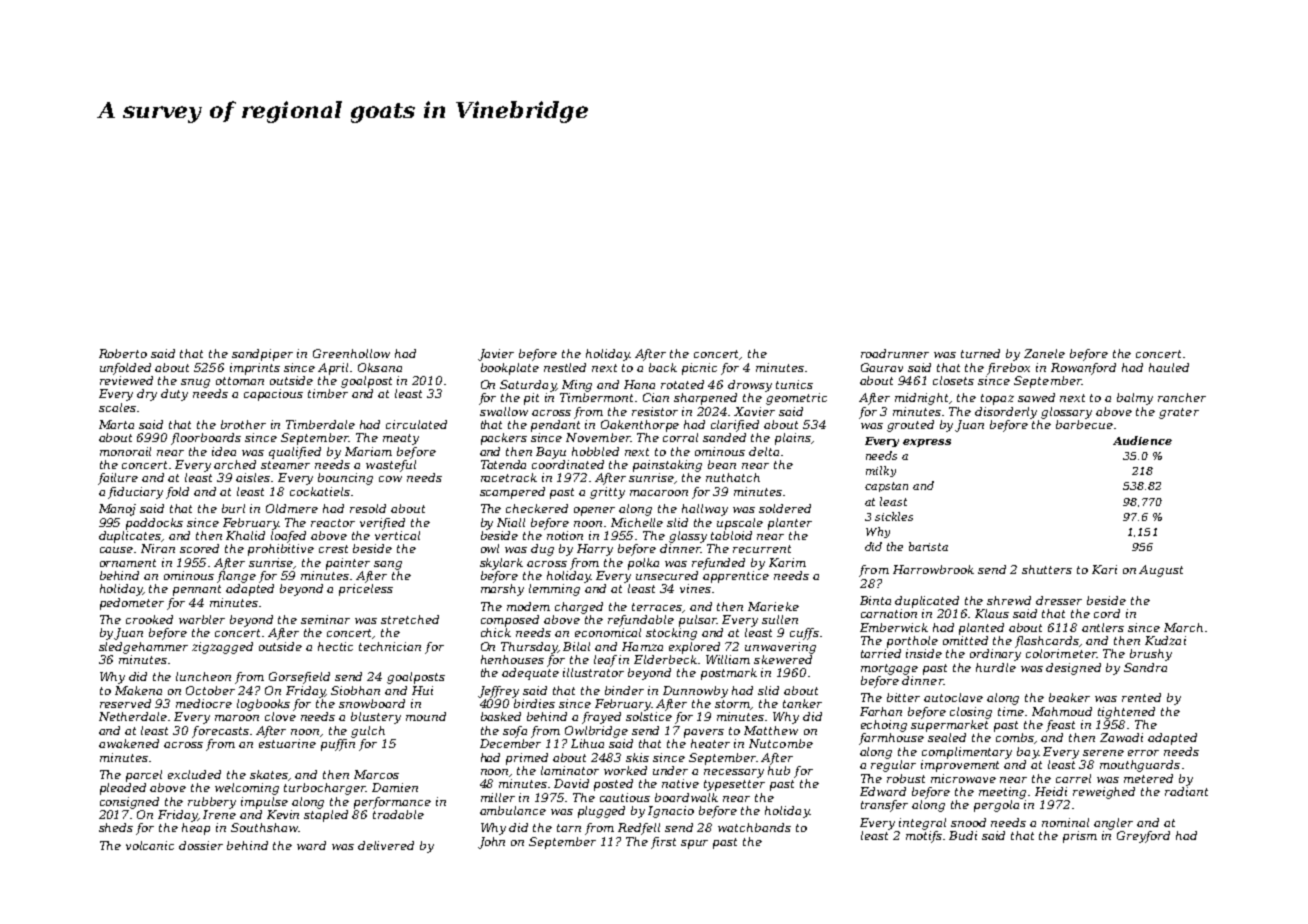 The image size is (1308, 924). Describe the element at coordinates (150, 845) in the screenshot. I see `volcanic` at that location.
